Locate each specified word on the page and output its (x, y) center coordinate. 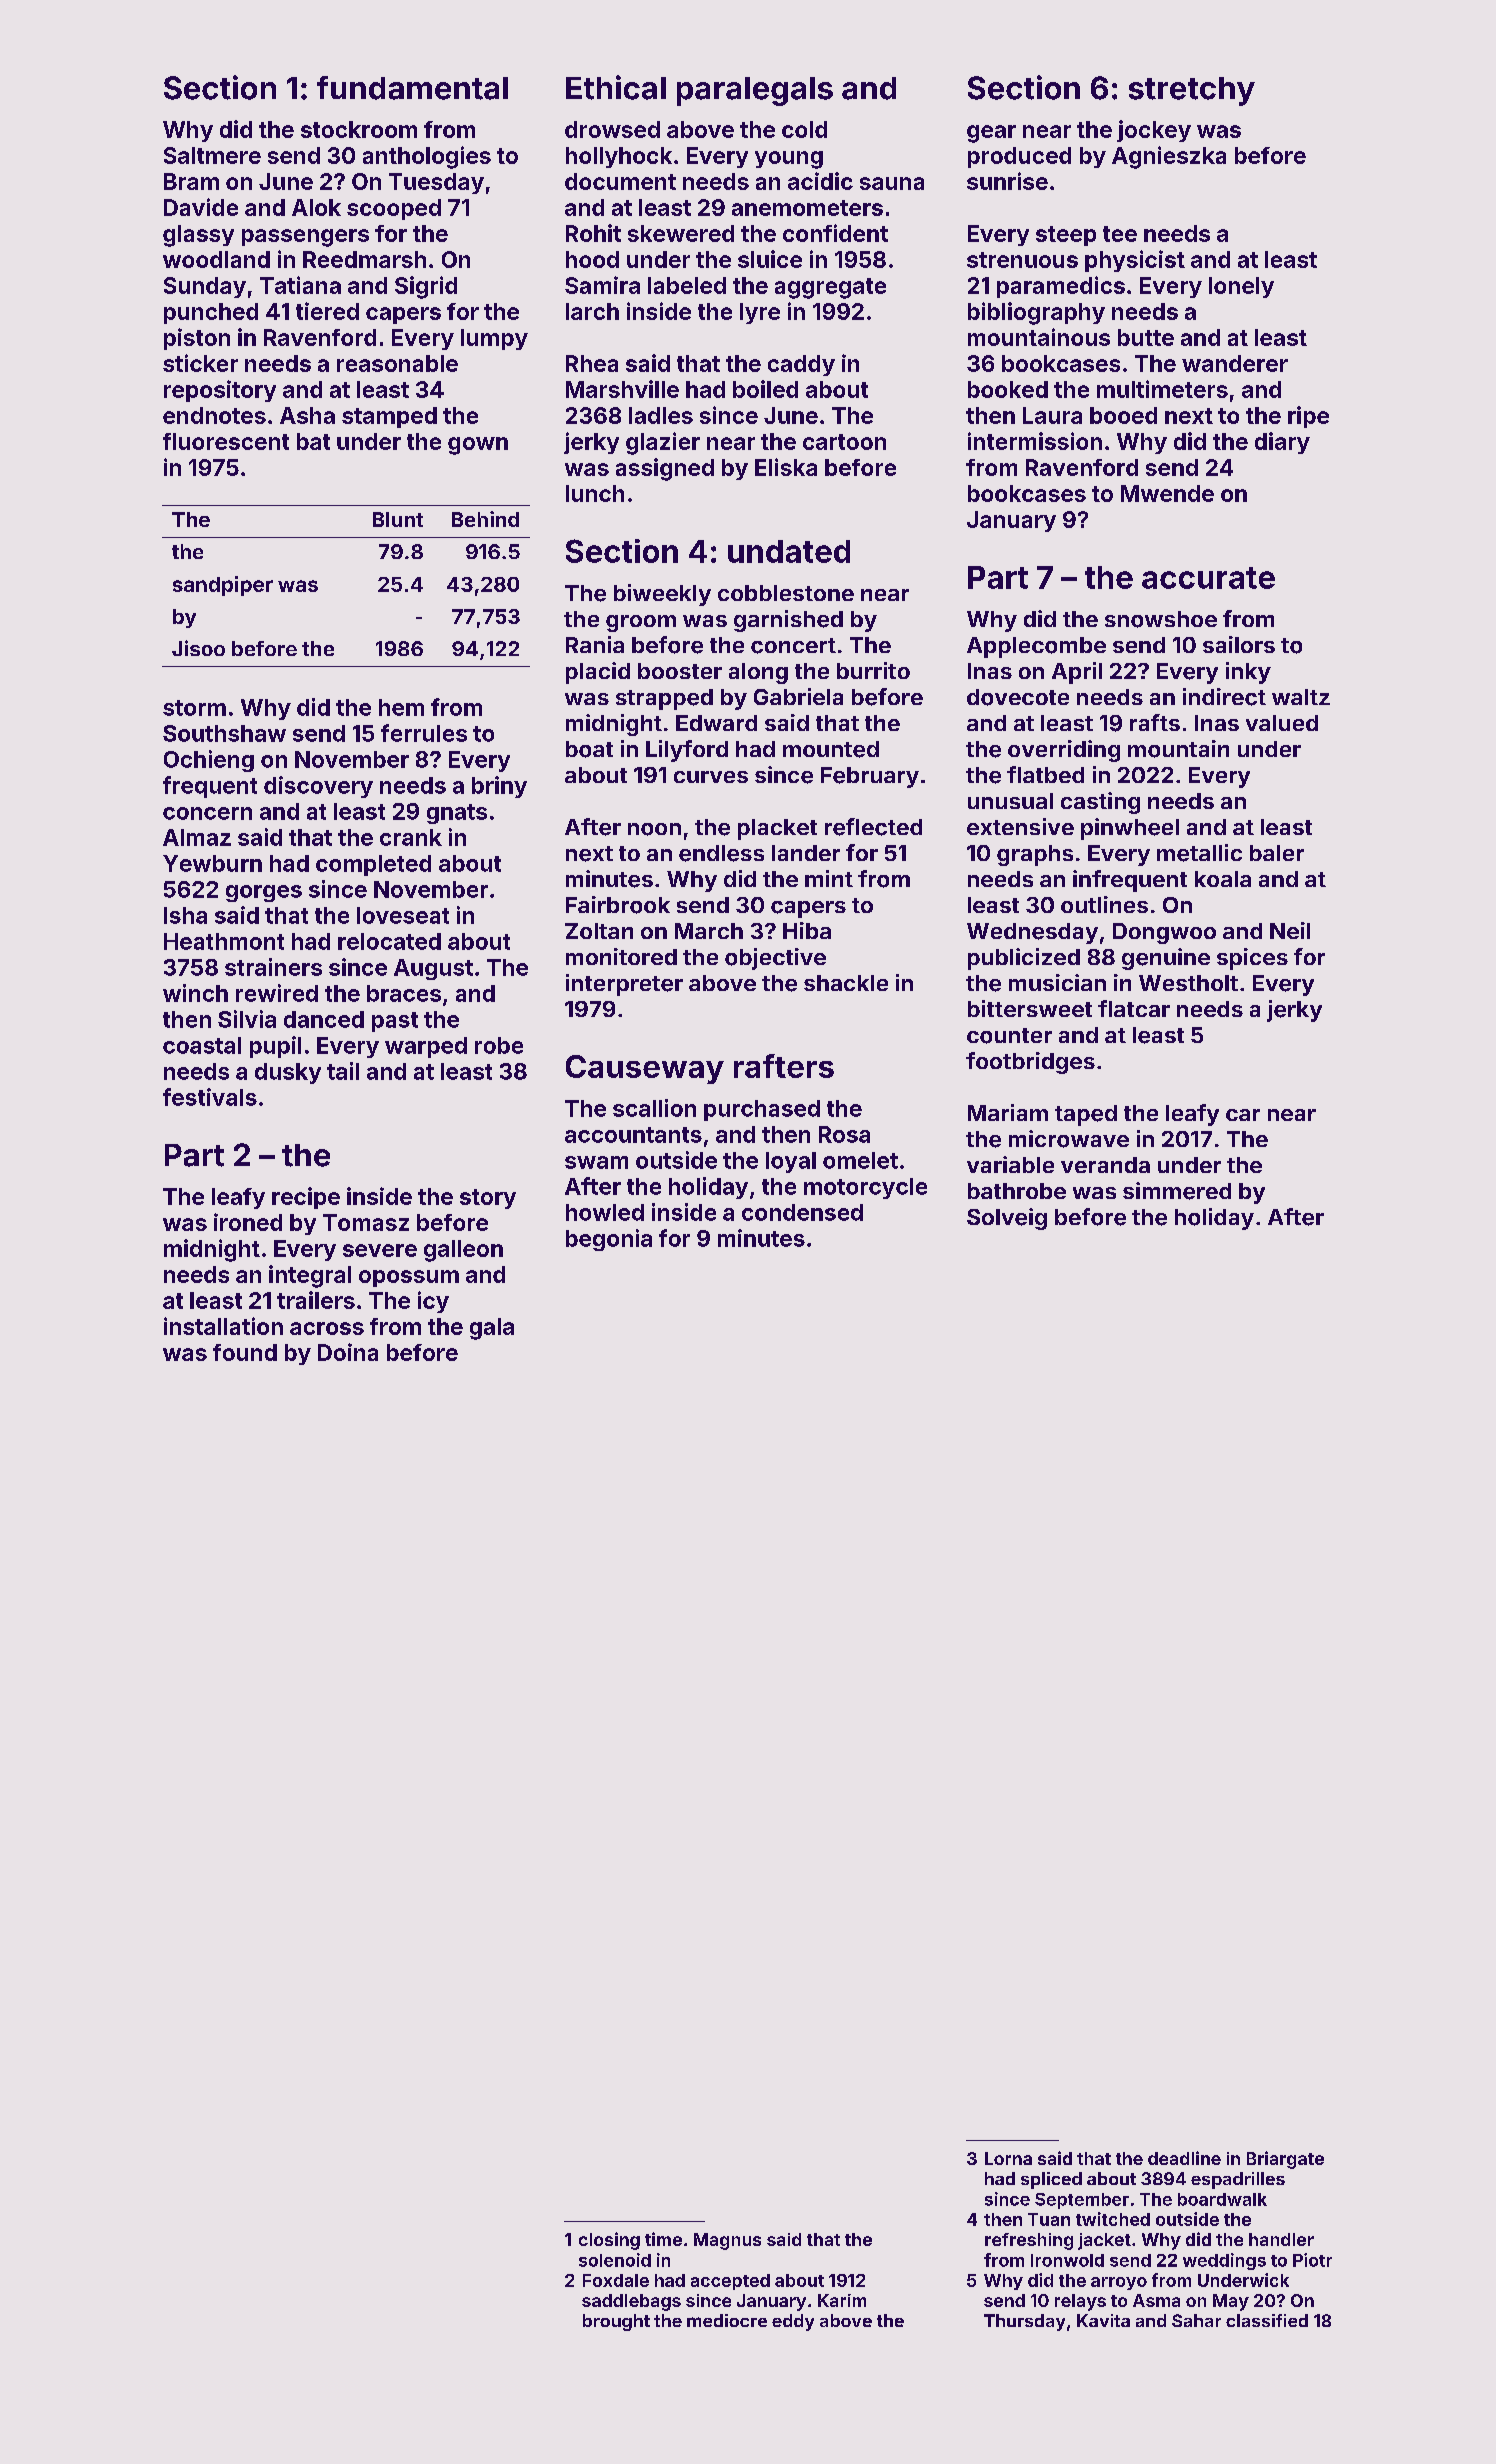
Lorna (1008, 2158)
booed (1123, 415)
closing (609, 2241)
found (245, 1352)
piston (197, 339)
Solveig (1007, 1219)
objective (775, 959)
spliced (1051, 2180)
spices (1252, 959)
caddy (801, 365)
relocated (389, 941)
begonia (609, 1240)
